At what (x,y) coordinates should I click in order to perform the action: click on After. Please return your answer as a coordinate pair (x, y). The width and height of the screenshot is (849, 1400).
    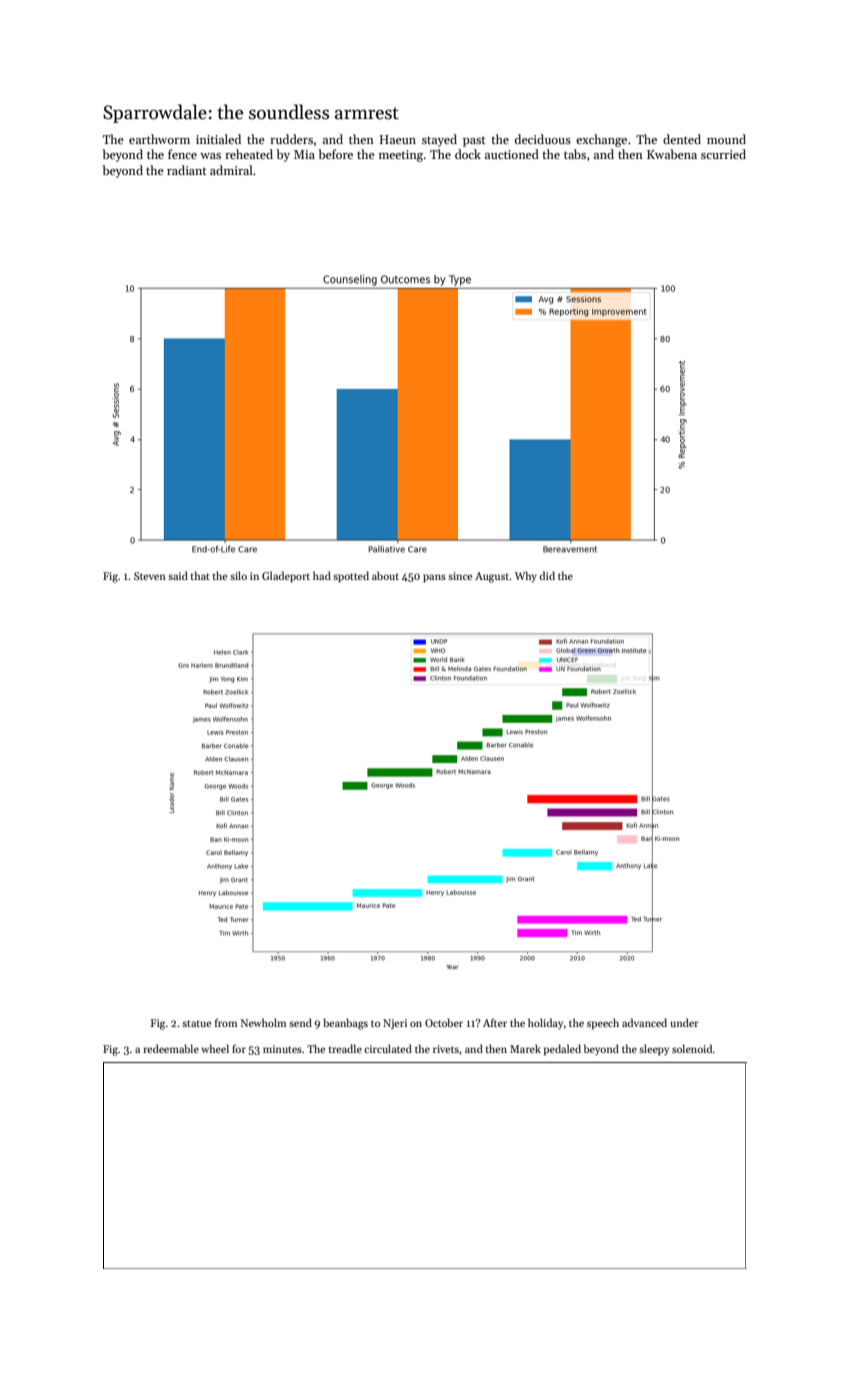
    Looking at the image, I should click on (495, 1022).
